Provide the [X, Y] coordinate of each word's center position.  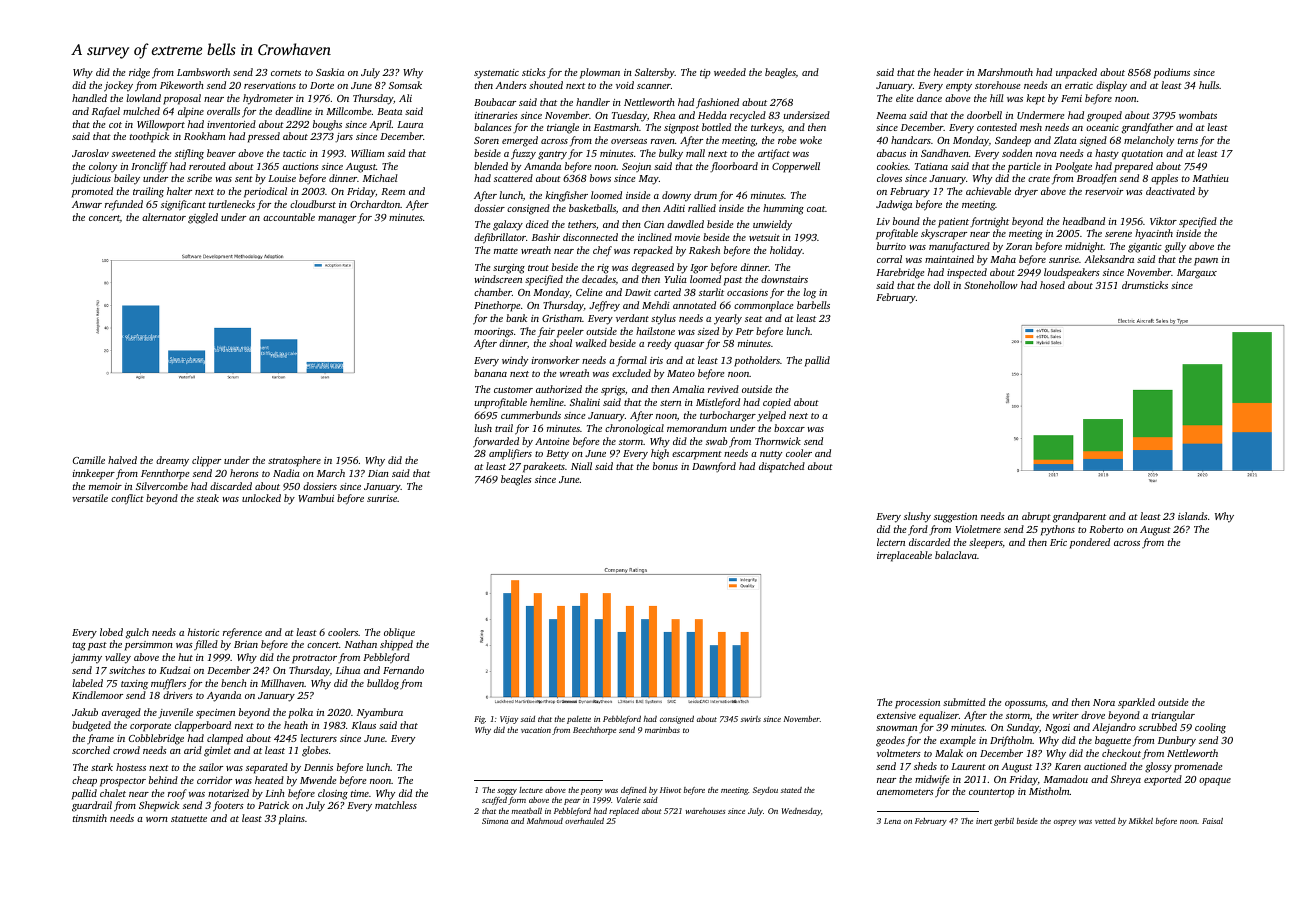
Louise [282, 178]
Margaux [1197, 274]
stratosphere [294, 461]
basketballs [592, 208]
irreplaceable [904, 556]
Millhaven [283, 683]
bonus [665, 466]
